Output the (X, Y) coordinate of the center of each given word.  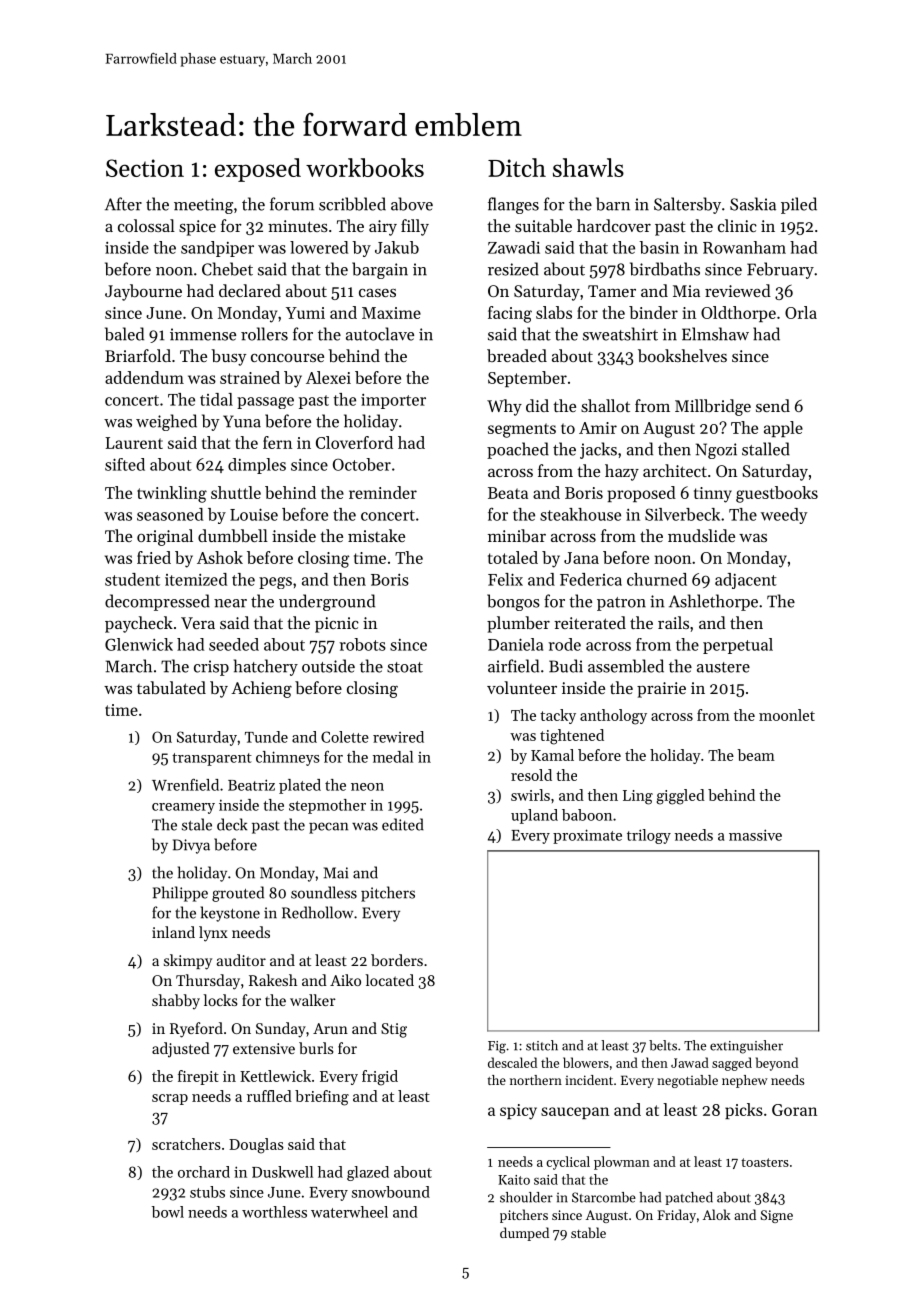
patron (621, 604)
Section (145, 168)
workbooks (365, 167)
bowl (168, 1212)
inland (173, 932)
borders (397, 960)
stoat (405, 667)
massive (755, 835)
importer (393, 401)
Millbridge (713, 407)
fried (154, 557)
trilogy (649, 836)
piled (799, 205)
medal (393, 757)
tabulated (171, 687)
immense (203, 334)
